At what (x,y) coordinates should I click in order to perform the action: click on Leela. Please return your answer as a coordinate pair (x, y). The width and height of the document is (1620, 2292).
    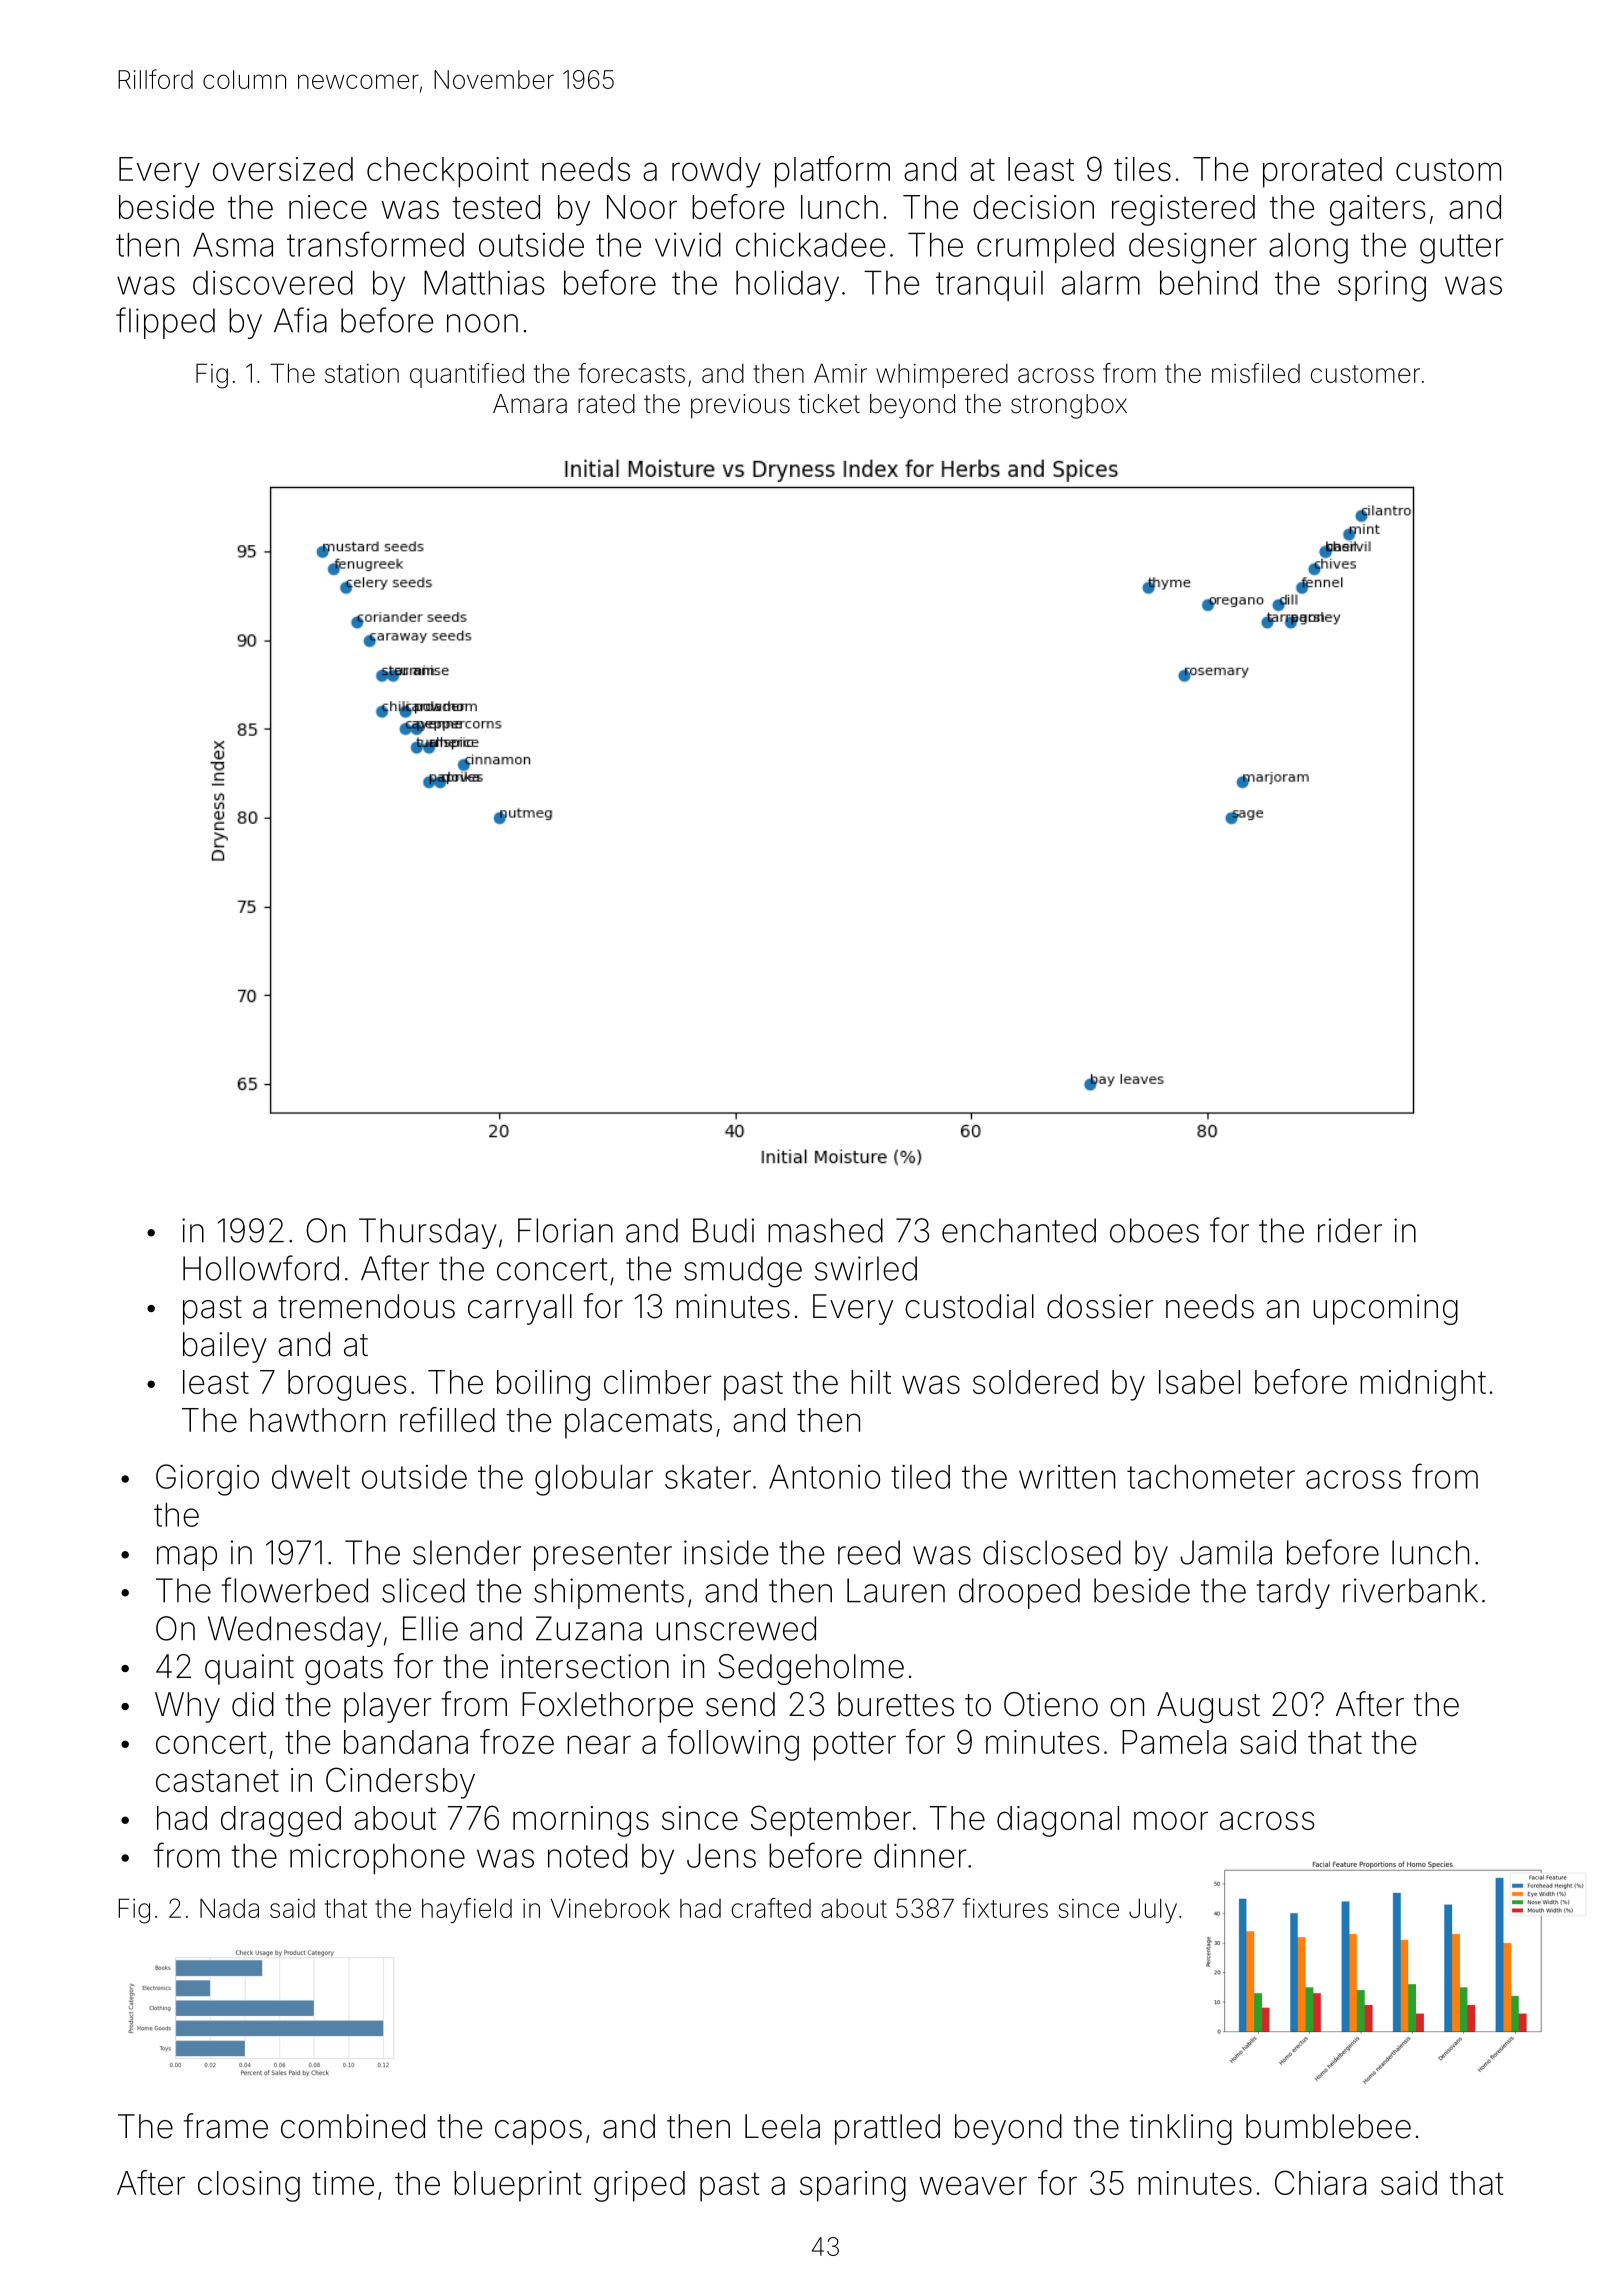
    Looking at the image, I should click on (782, 2126).
